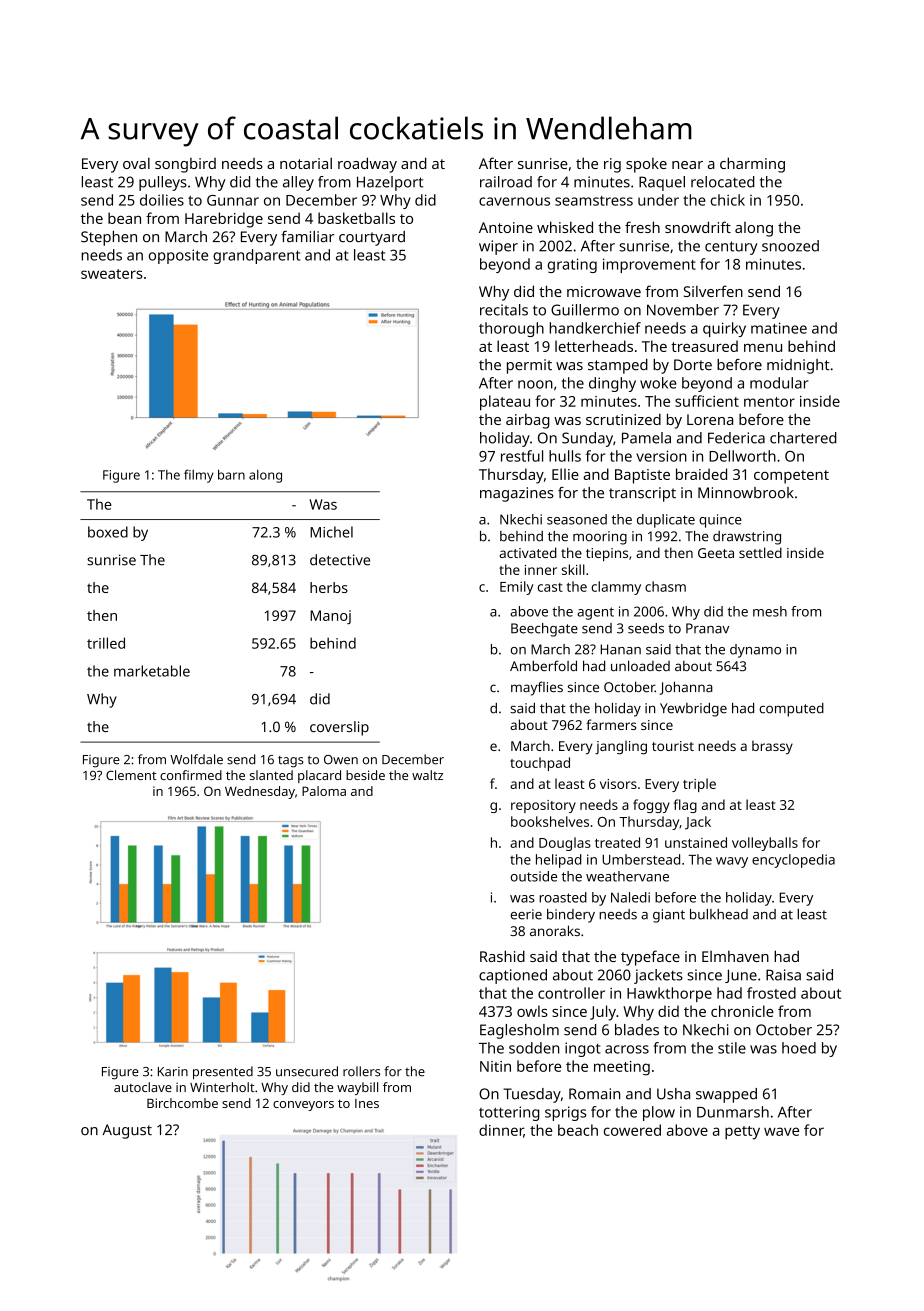 The height and width of the screenshot is (1311, 924). I want to click on activated, so click(528, 552).
